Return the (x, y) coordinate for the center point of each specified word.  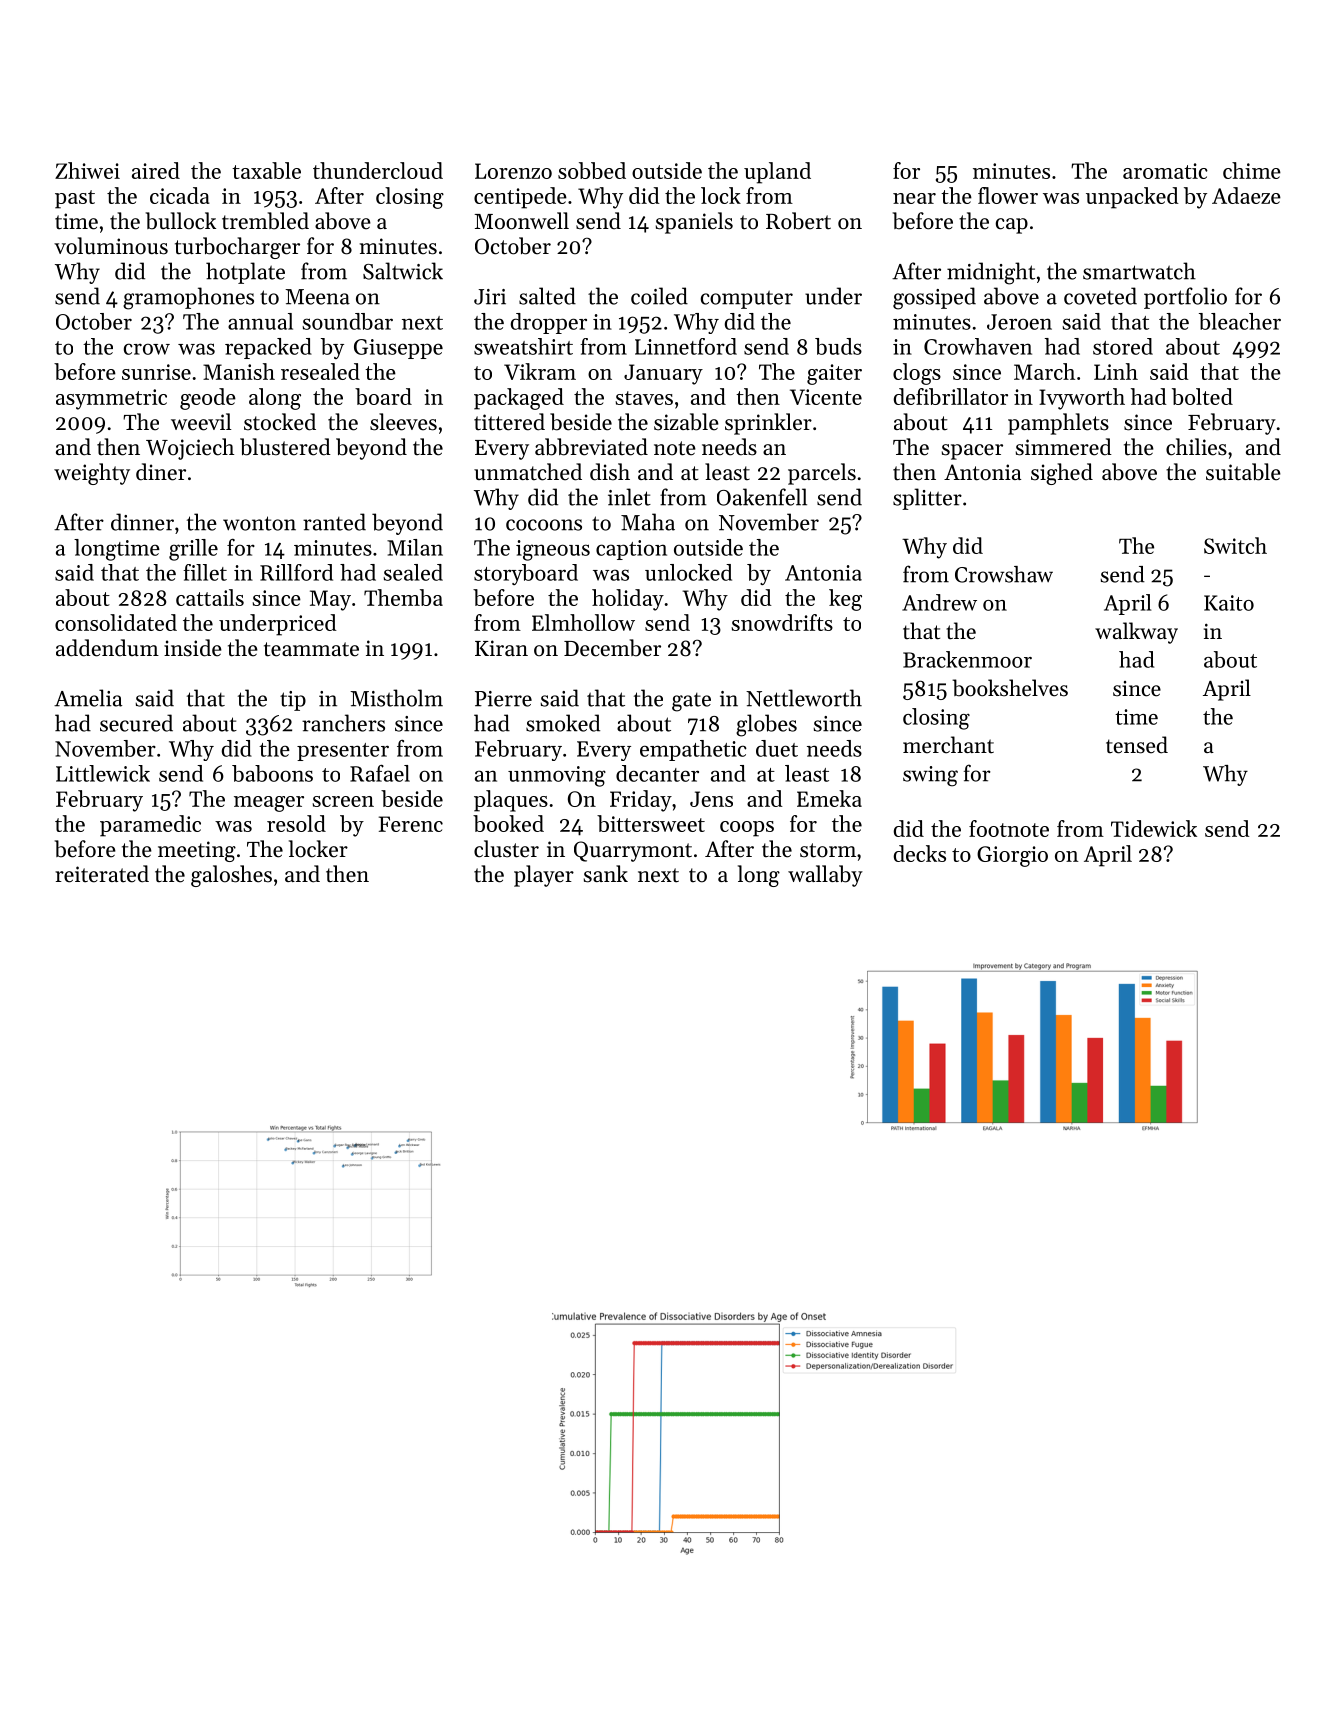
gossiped (934, 298)
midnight (991, 273)
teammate (311, 649)
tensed (1137, 745)
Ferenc (411, 824)
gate (691, 702)
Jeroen (1019, 322)
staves (644, 398)
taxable (266, 170)
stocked (280, 422)
